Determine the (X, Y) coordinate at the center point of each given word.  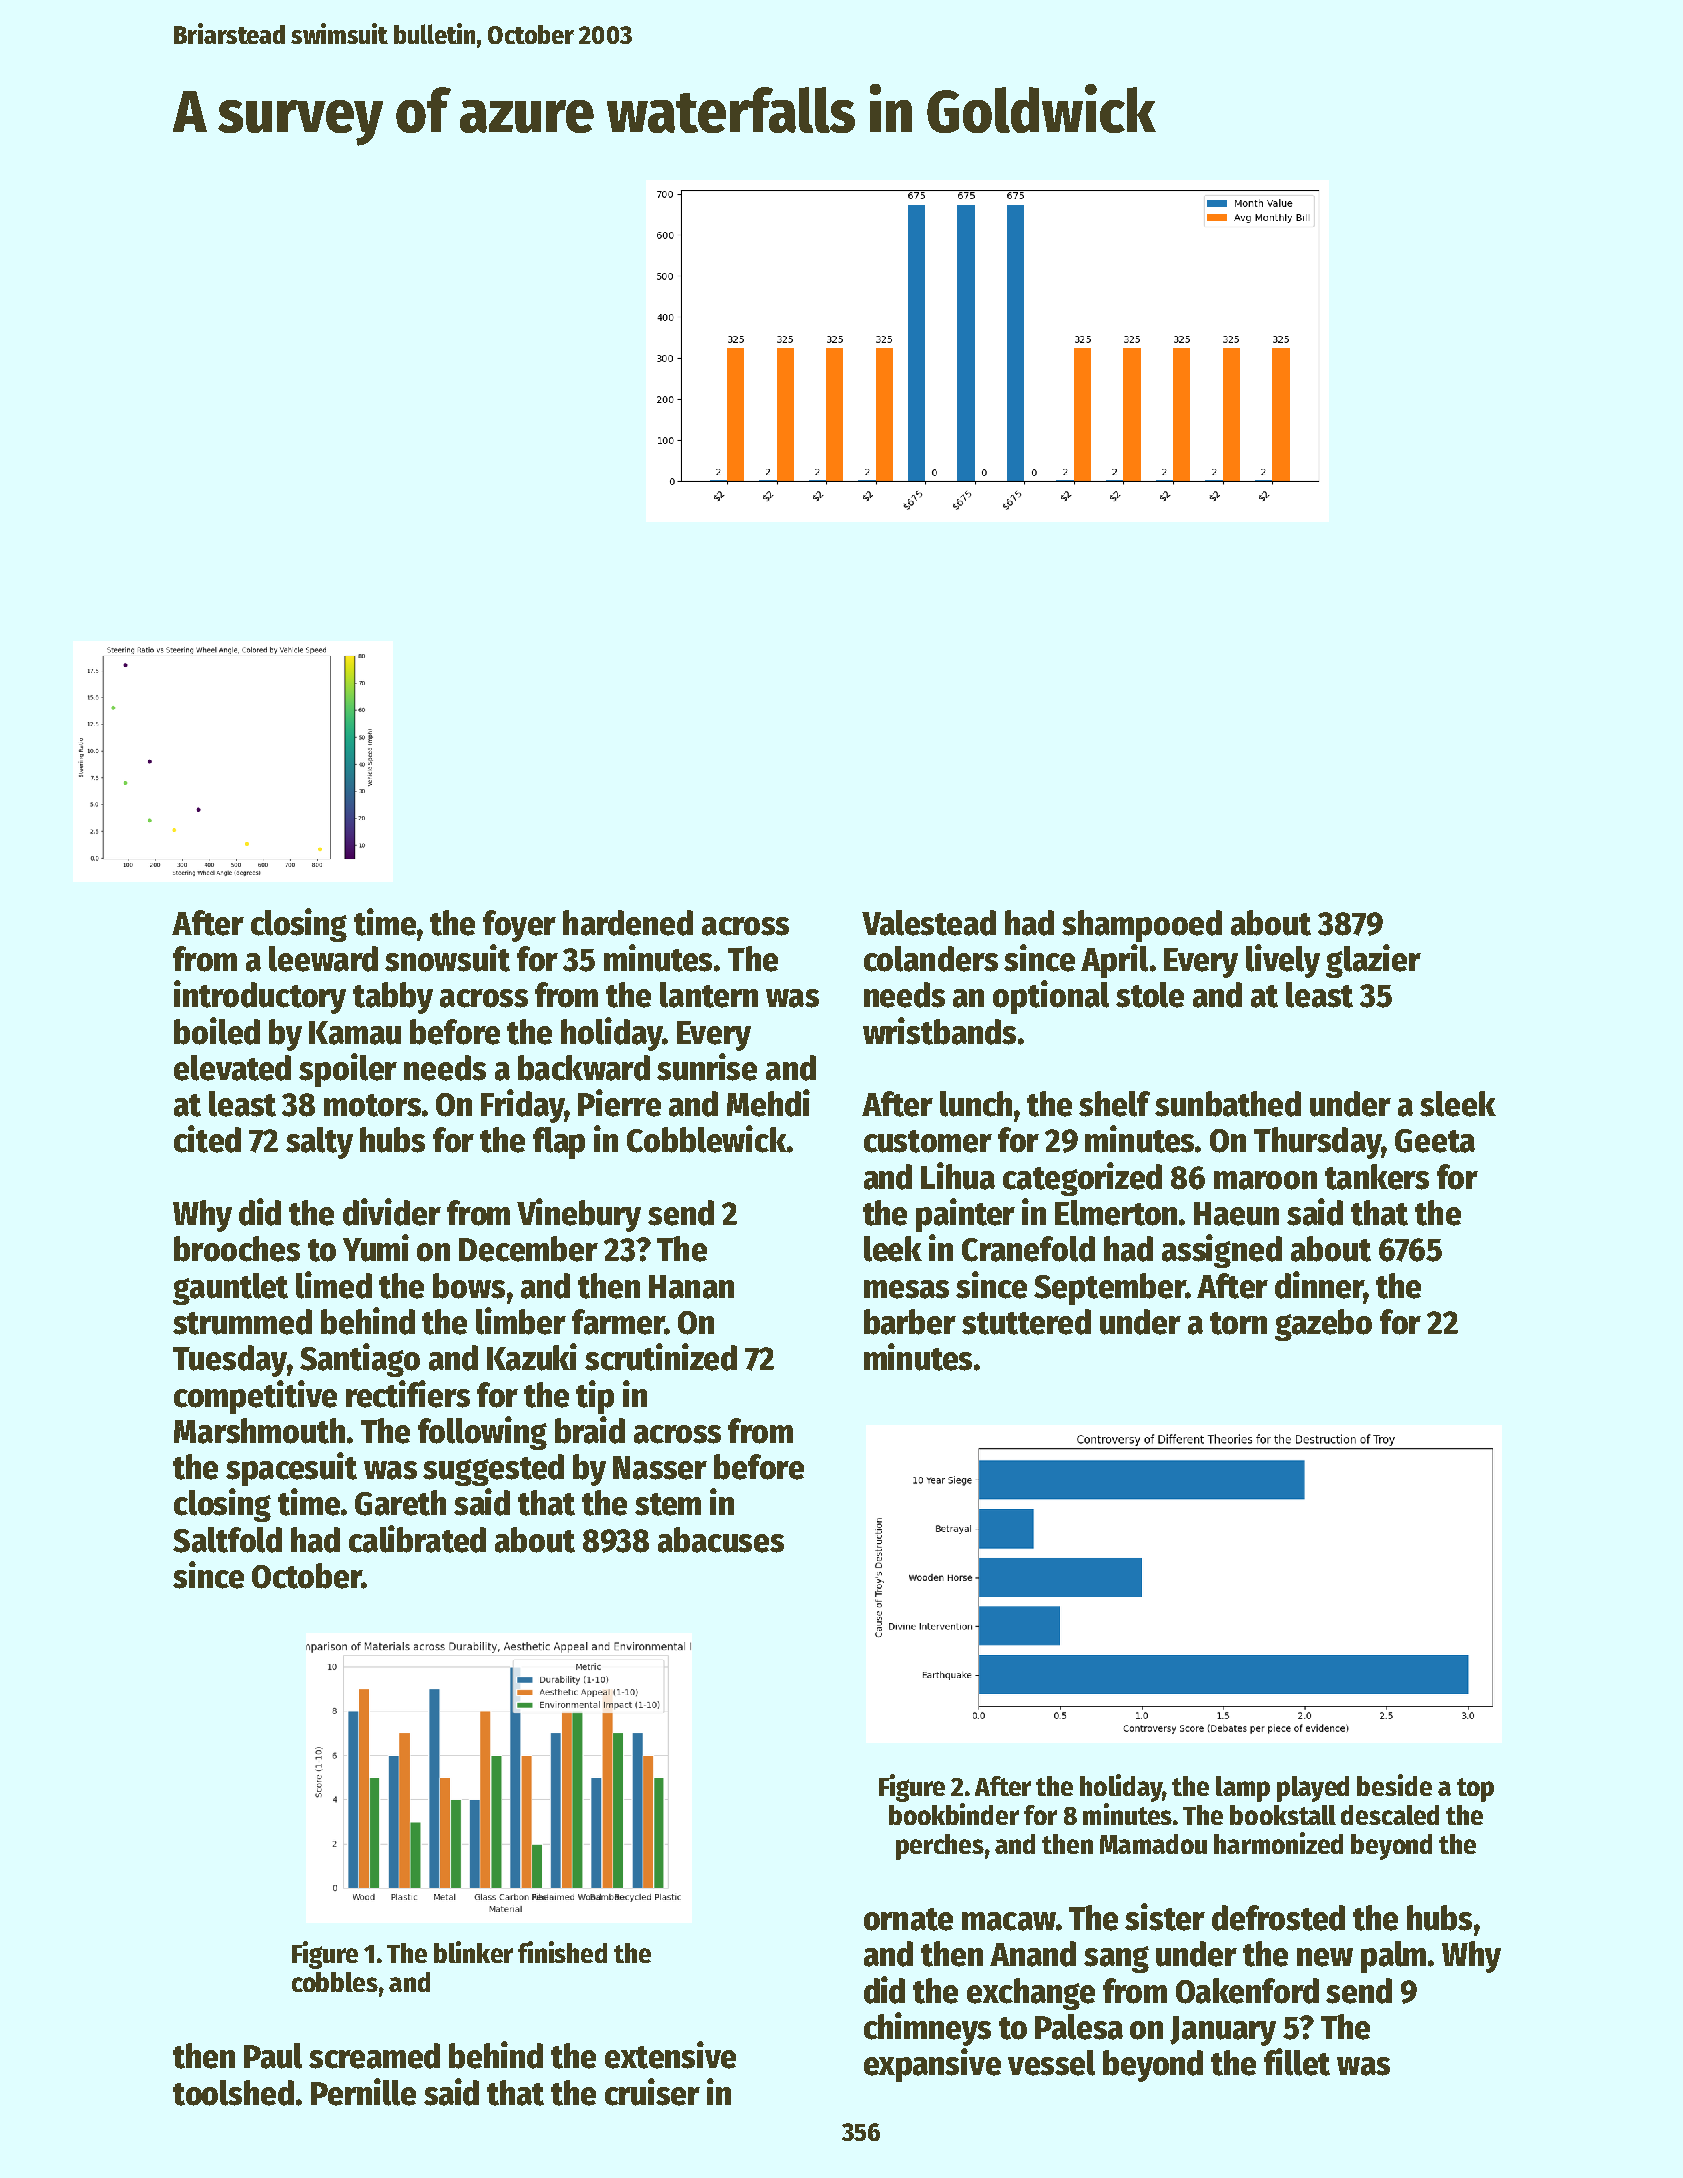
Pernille (363, 2092)
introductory (260, 997)
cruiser (652, 2092)
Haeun (1236, 1214)
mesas (906, 1289)
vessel (1051, 2063)
